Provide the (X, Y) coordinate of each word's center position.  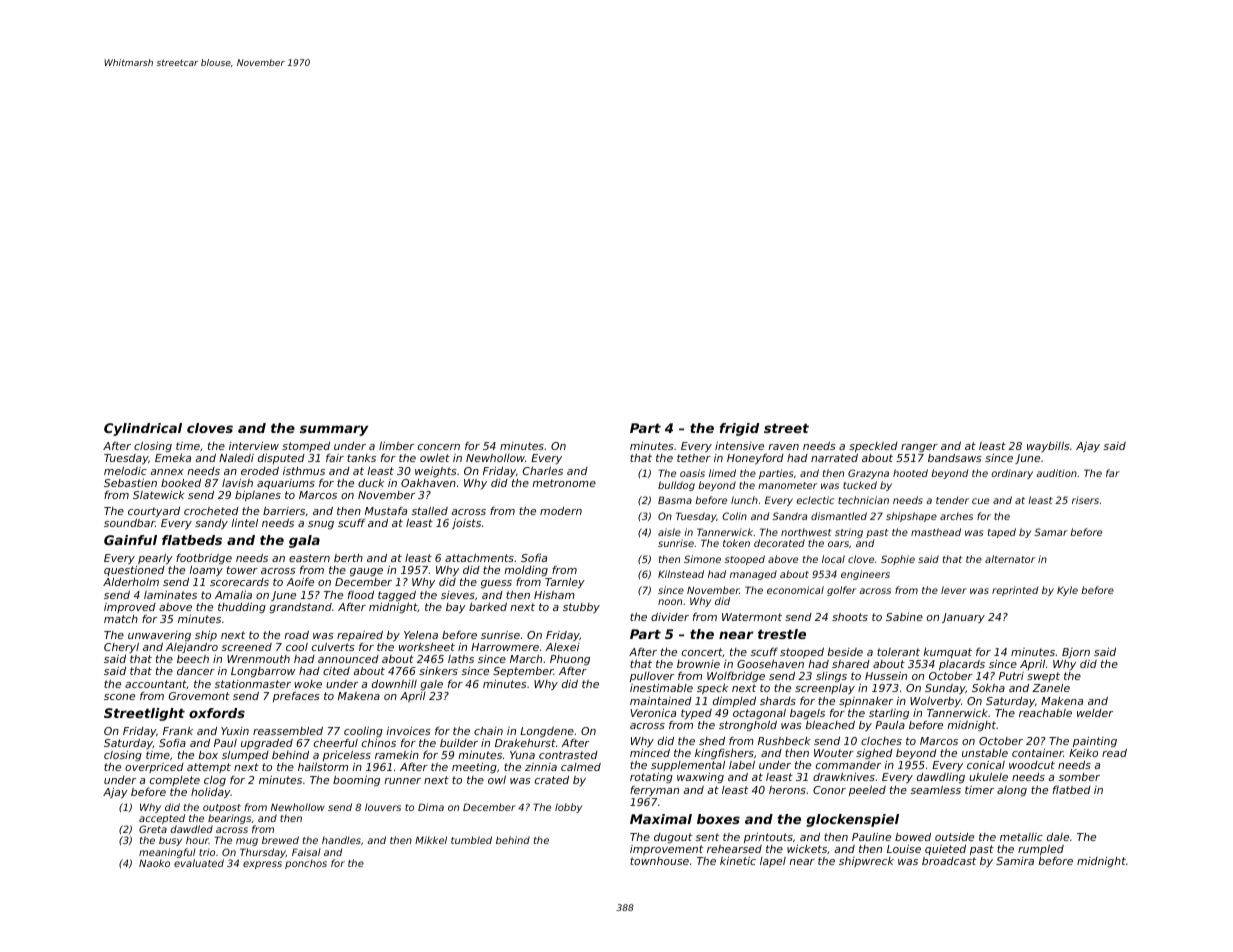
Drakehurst (525, 742)
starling (889, 714)
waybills (1048, 446)
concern (439, 447)
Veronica (653, 713)
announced (348, 659)
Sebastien (130, 482)
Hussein (886, 675)
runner (402, 781)
